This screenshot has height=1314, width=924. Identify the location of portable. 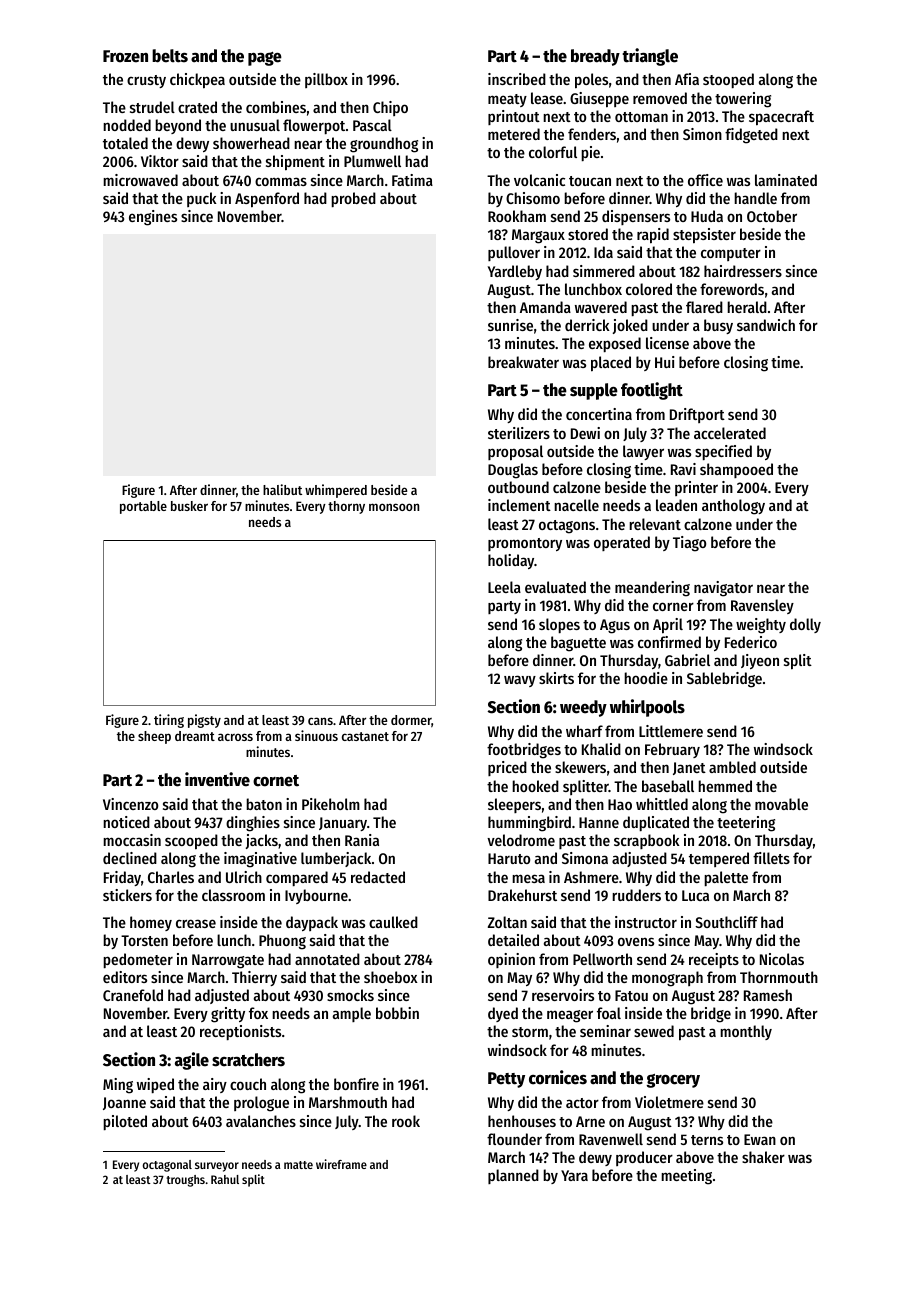
(143, 507).
